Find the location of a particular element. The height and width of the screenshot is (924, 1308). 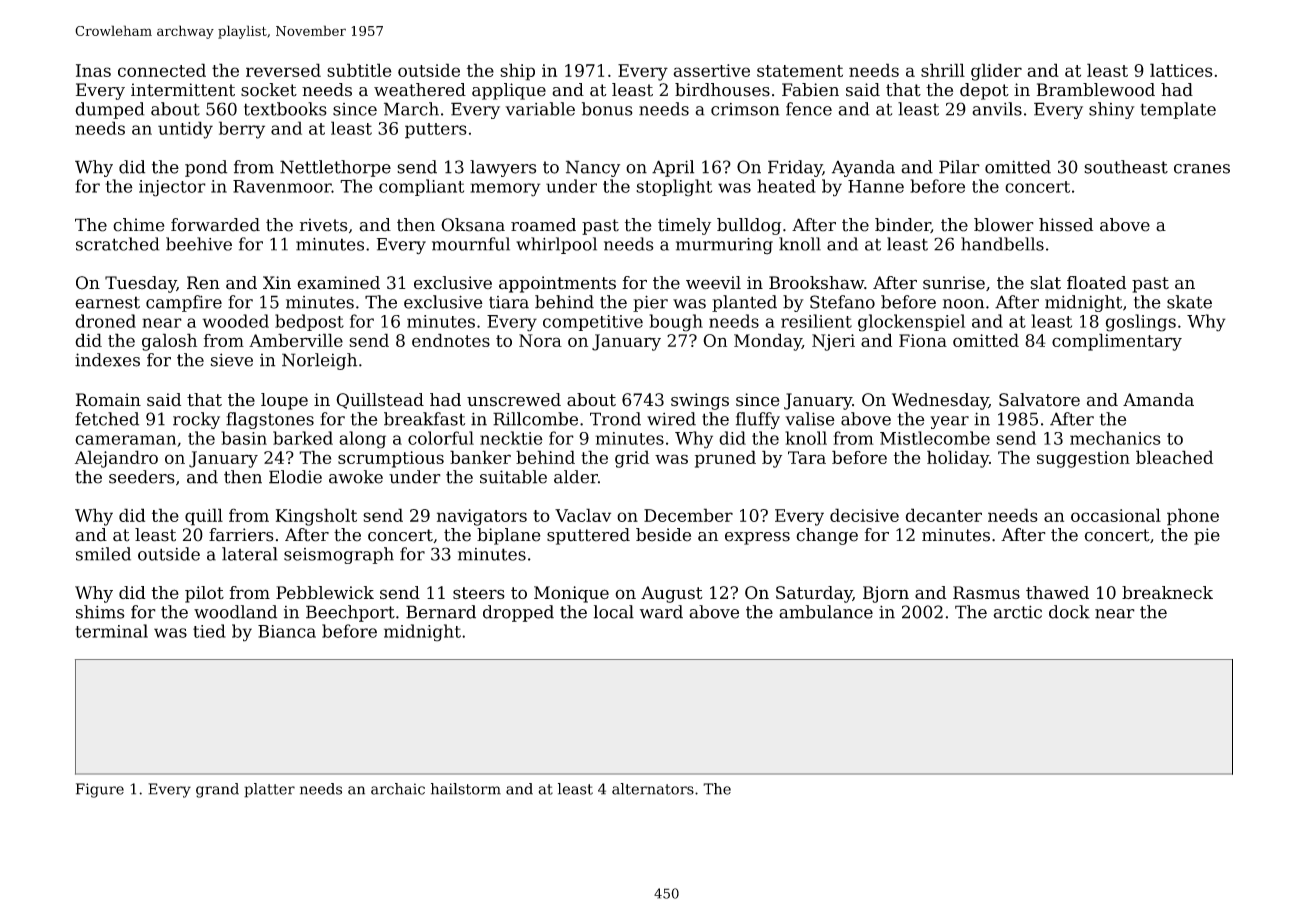

bleached is located at coordinates (1174, 457).
